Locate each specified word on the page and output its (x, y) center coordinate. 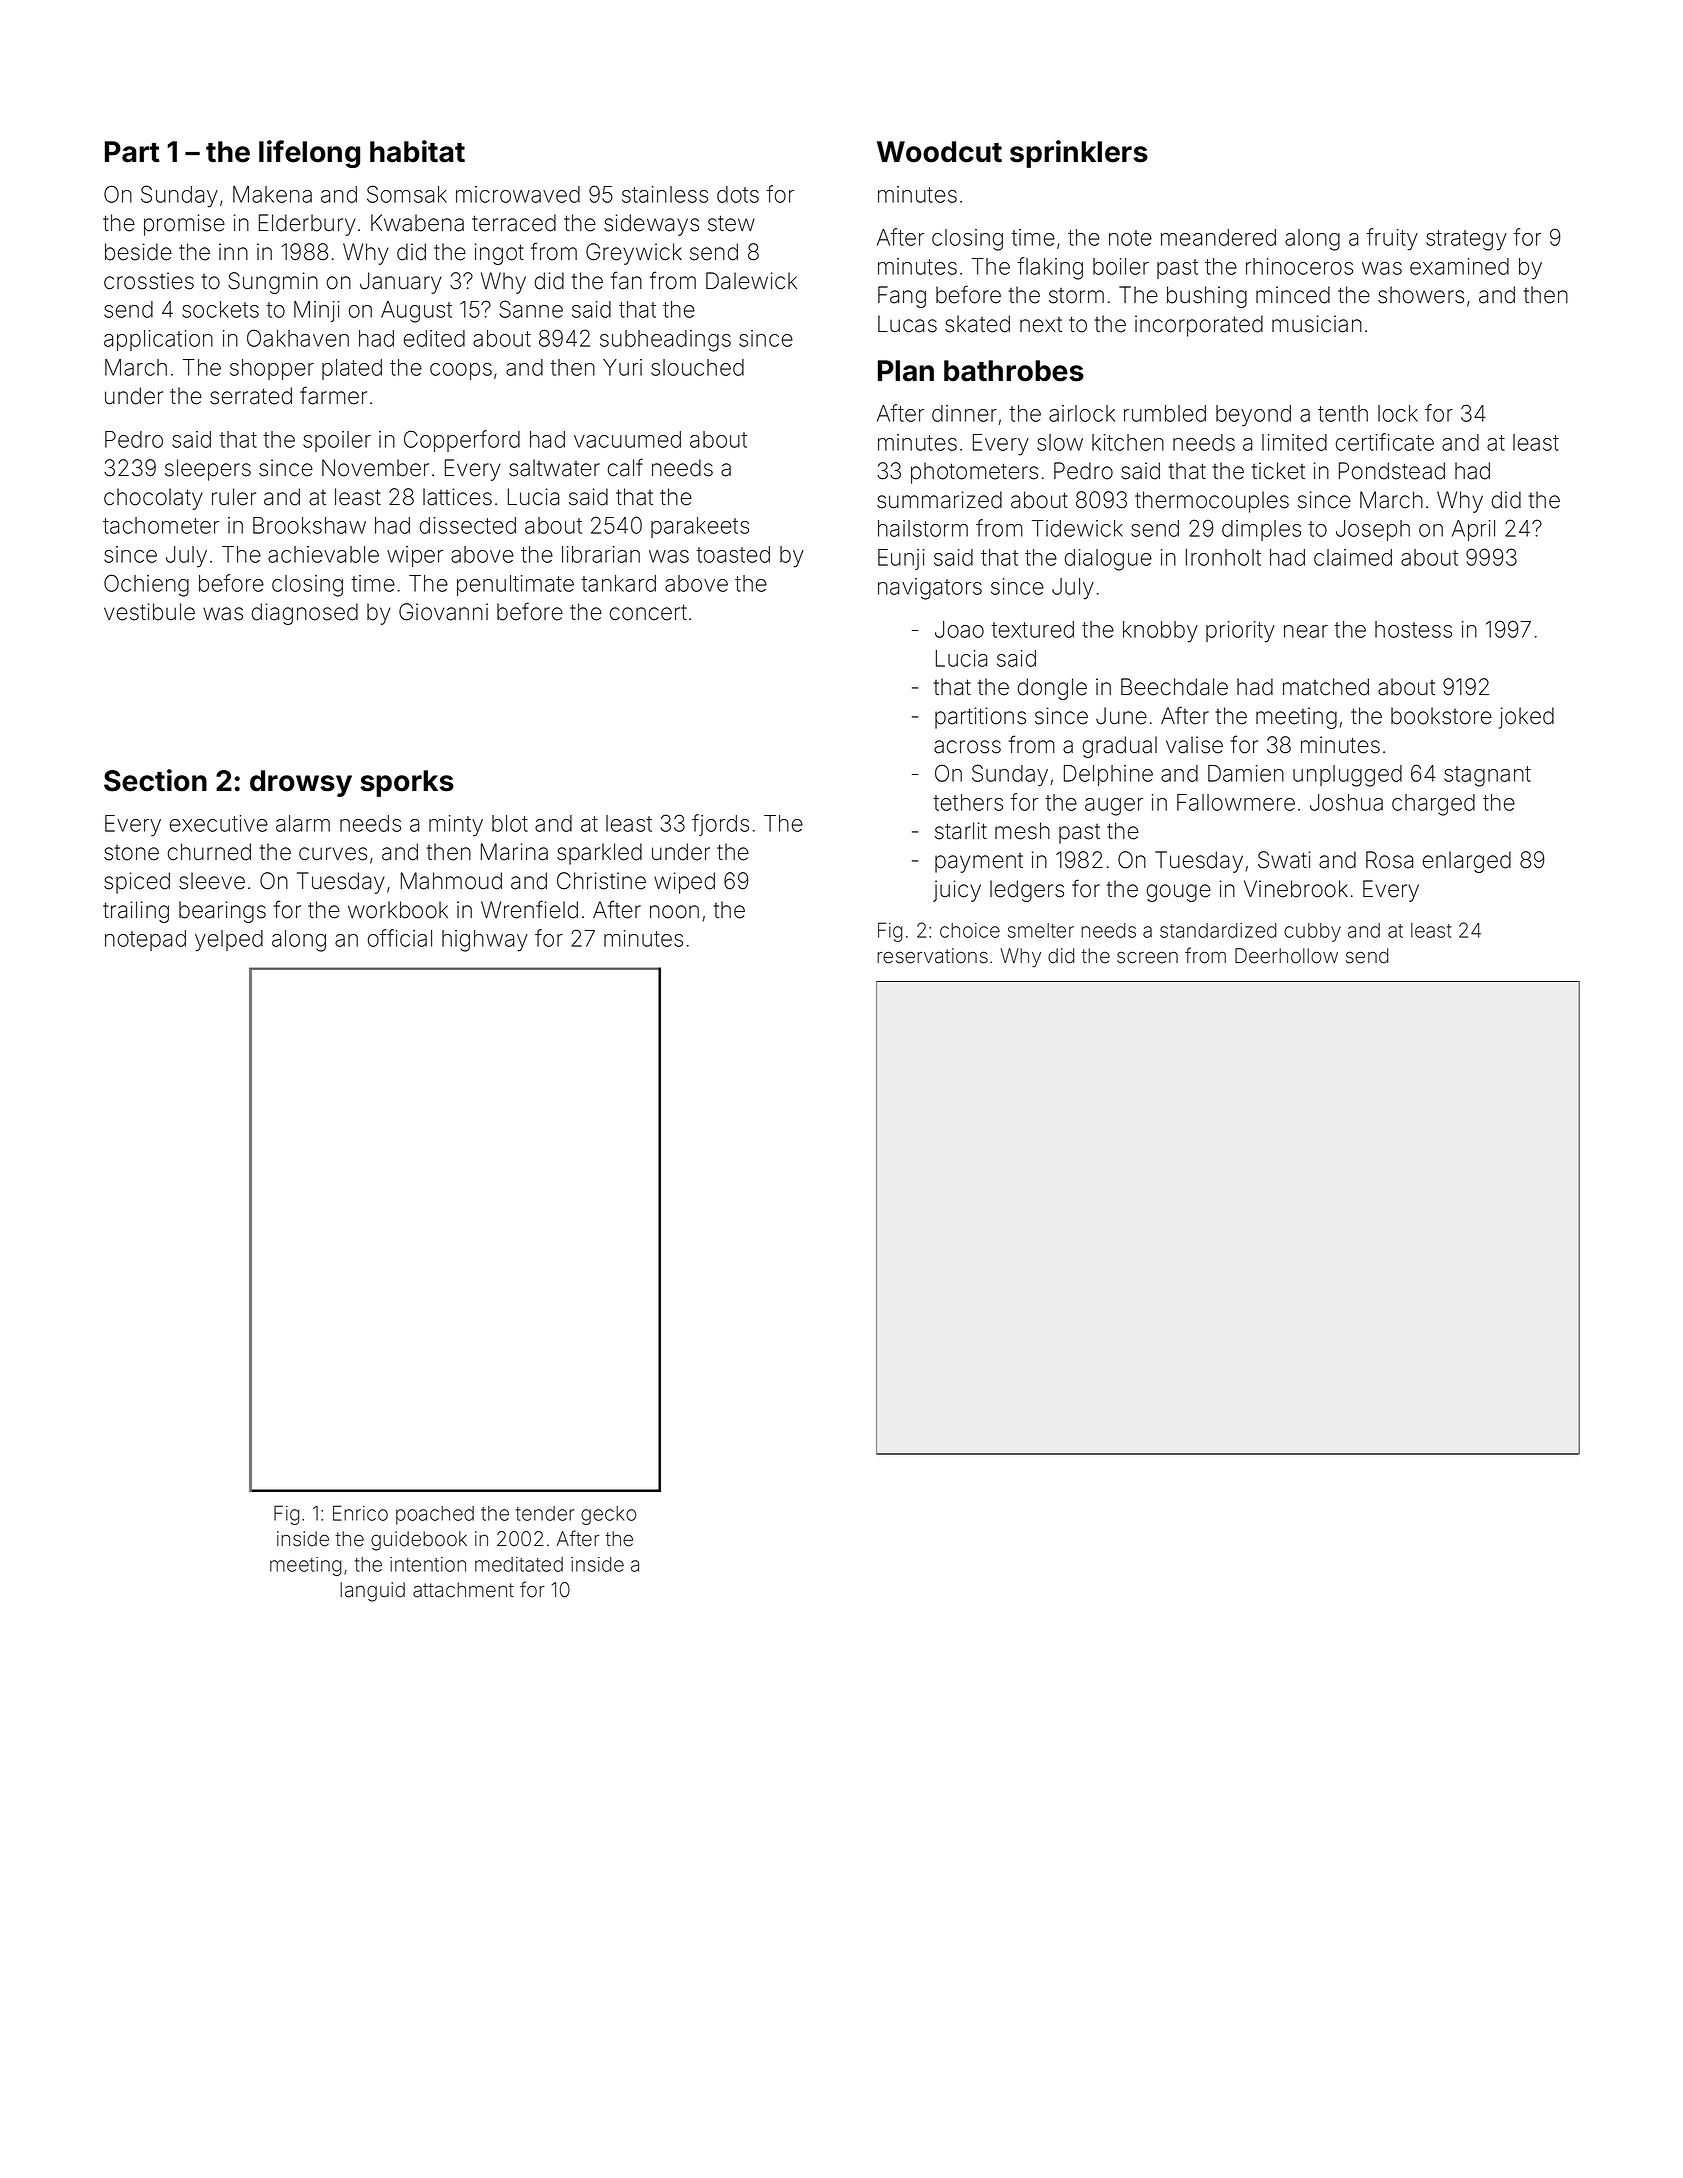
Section (155, 780)
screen (1147, 957)
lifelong (309, 154)
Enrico (360, 1513)
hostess (1413, 629)
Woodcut (939, 152)
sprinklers (1079, 154)
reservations (932, 956)
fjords (720, 825)
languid (372, 1592)
